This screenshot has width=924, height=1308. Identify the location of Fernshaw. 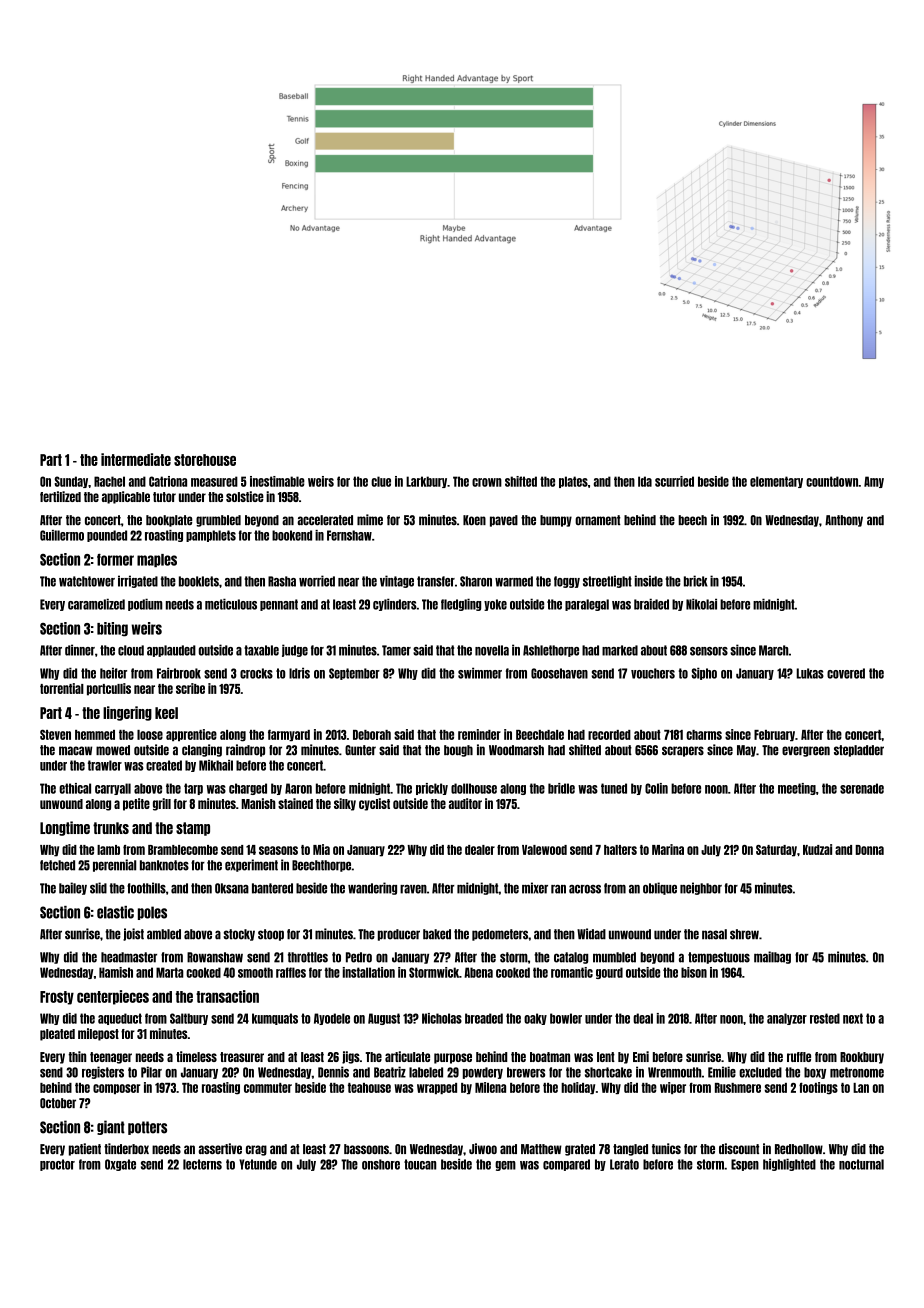
(349, 535).
